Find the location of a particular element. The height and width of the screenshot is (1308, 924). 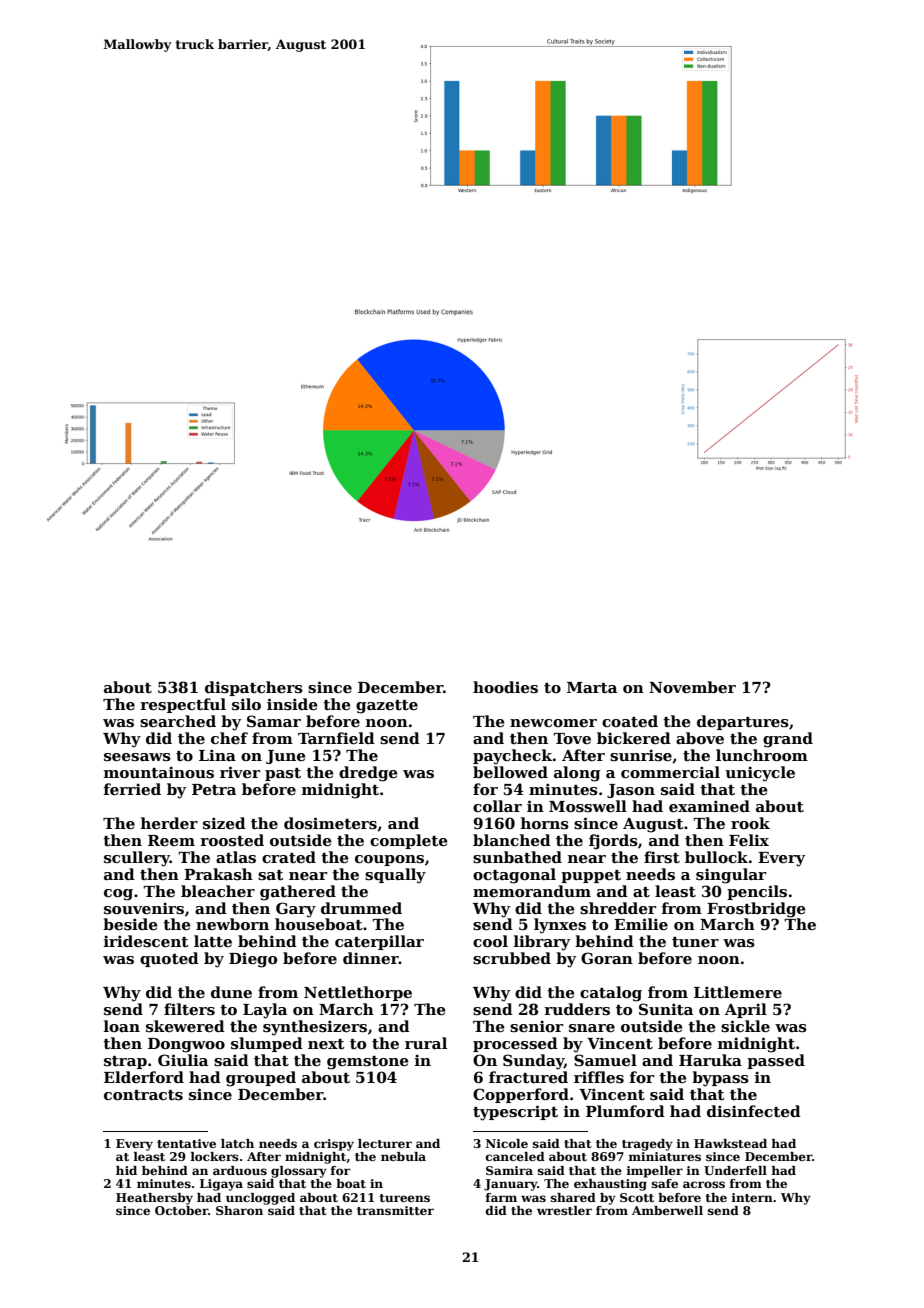

river is located at coordinates (240, 772).
